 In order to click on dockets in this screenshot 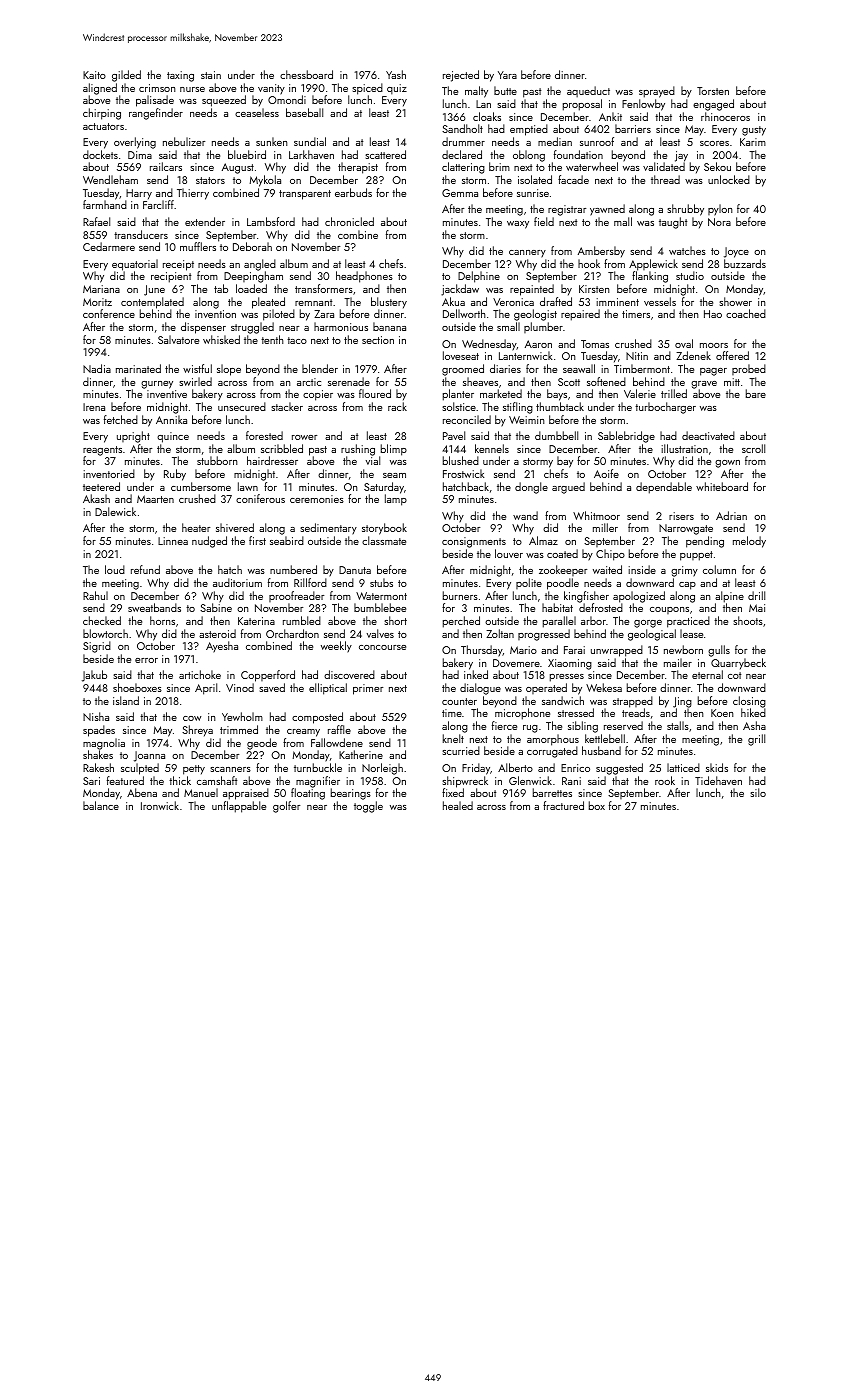, I will do `click(100, 154)`.
